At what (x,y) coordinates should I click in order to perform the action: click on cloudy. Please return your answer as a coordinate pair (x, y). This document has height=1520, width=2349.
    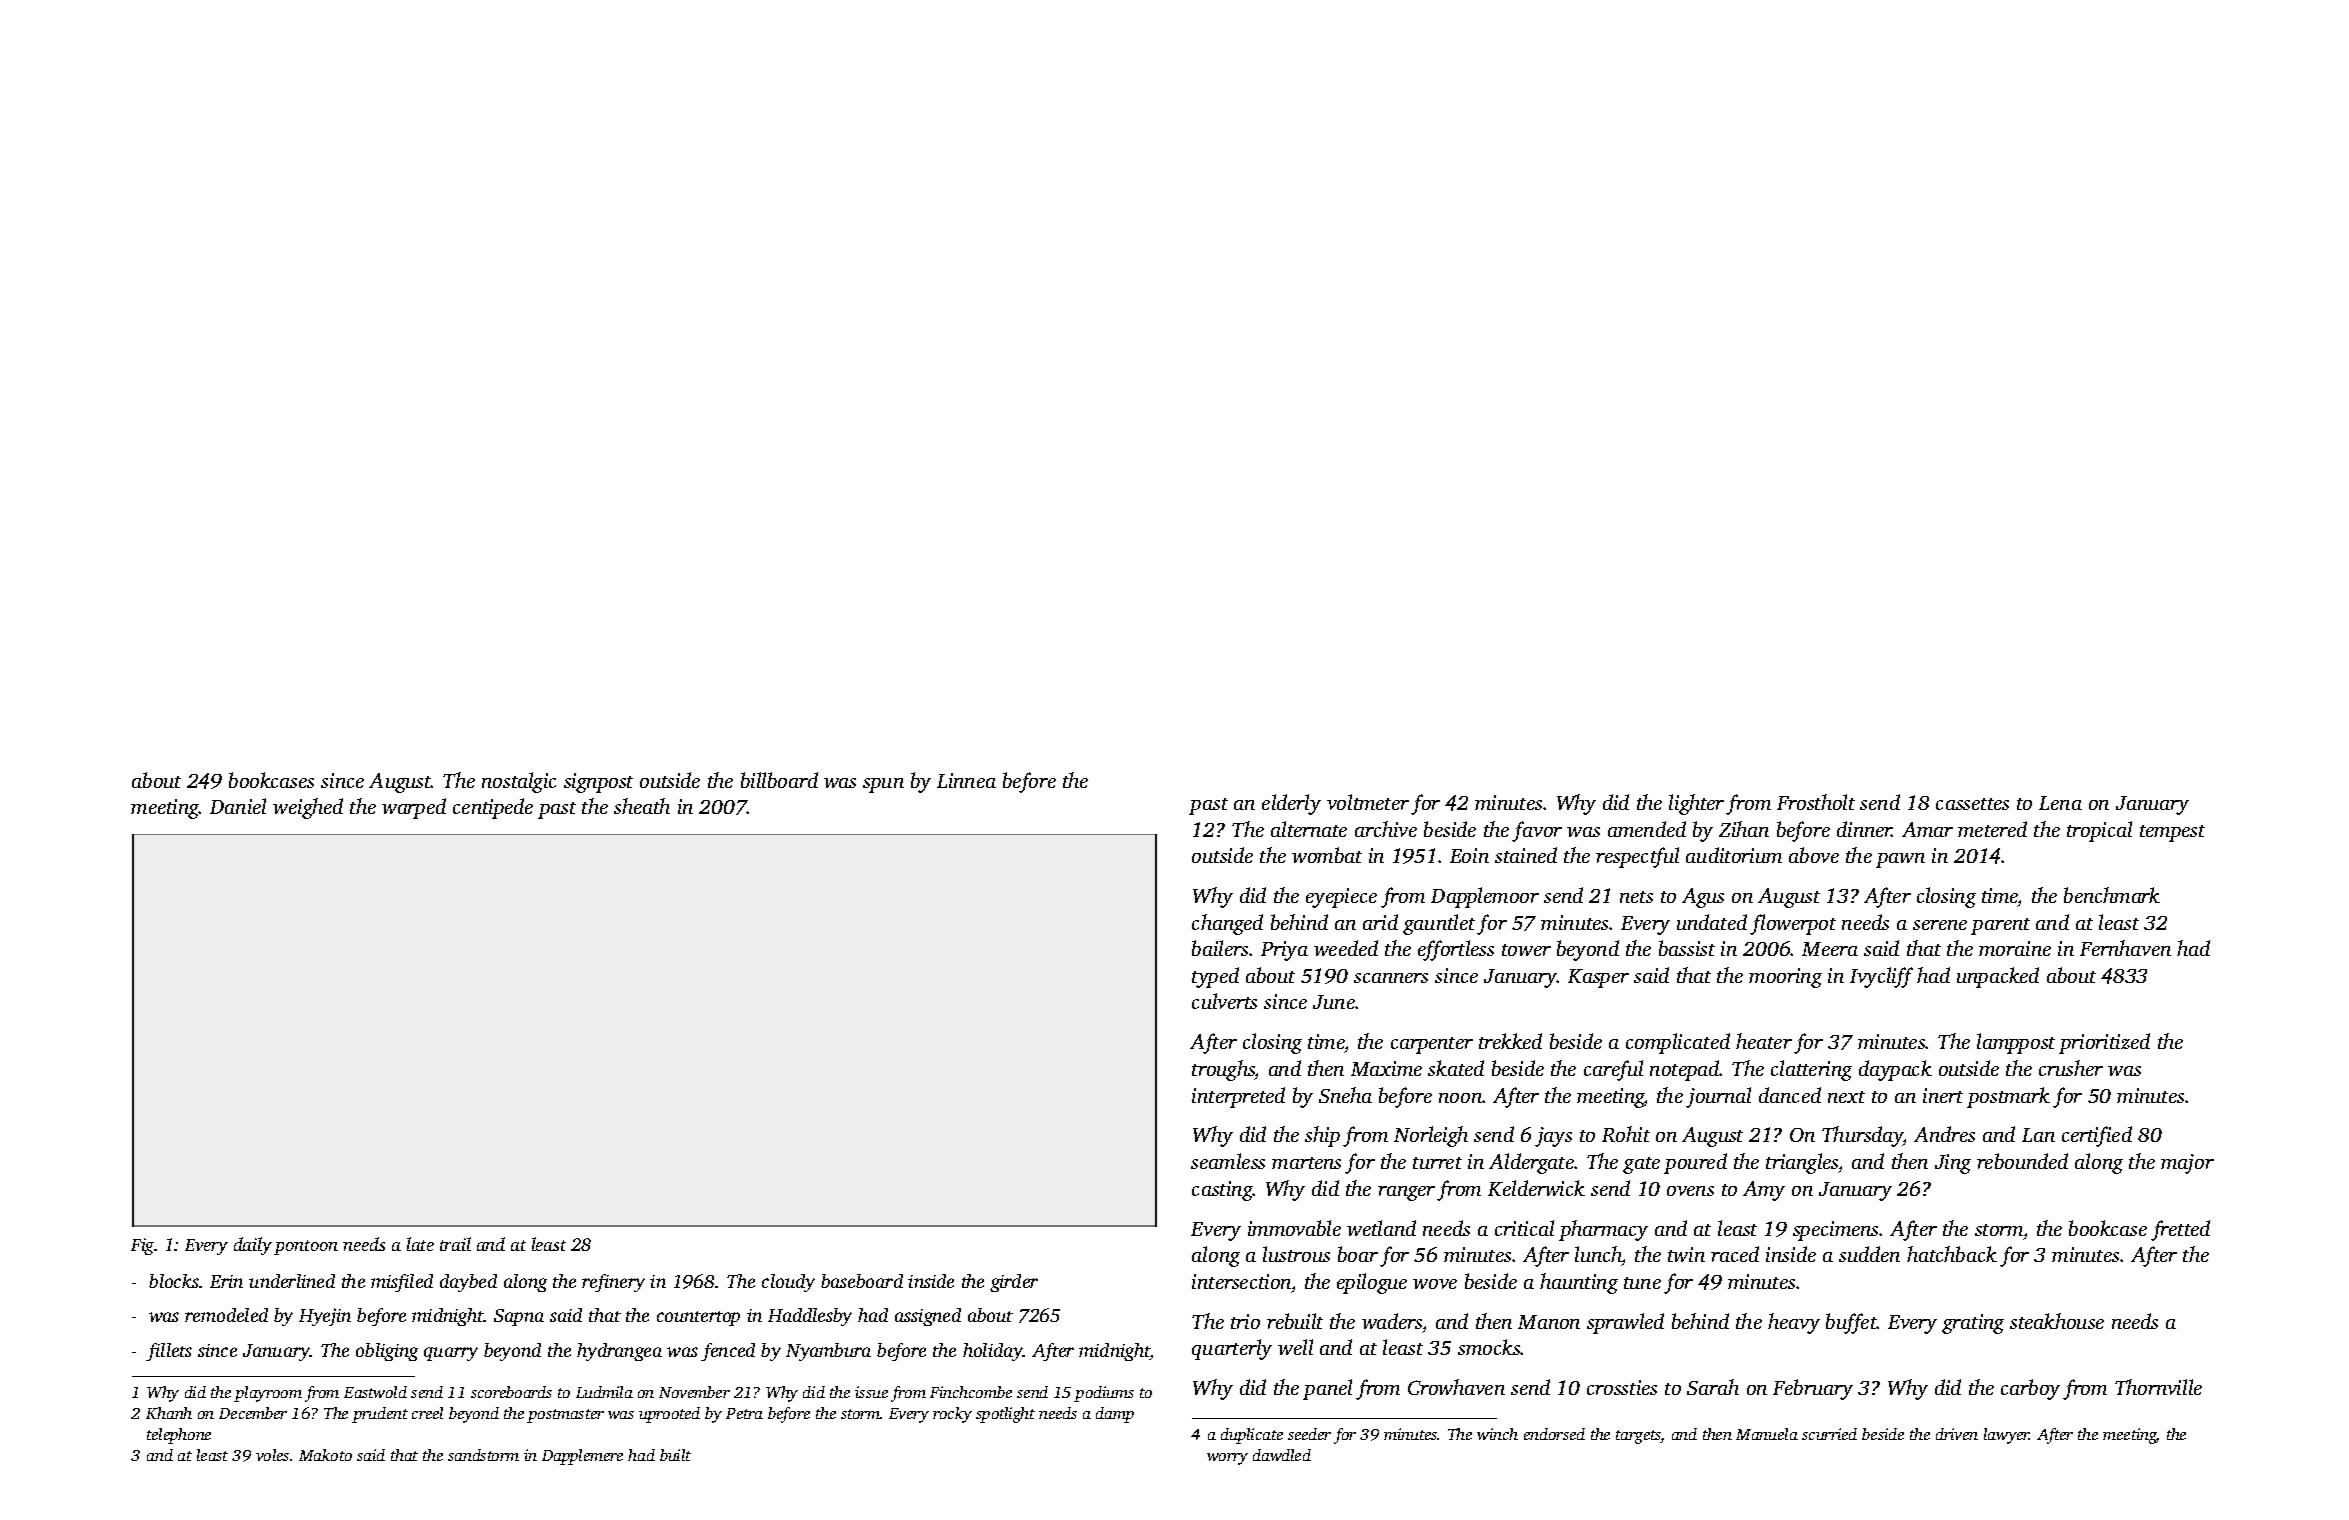
    Looking at the image, I should click on (788, 1283).
